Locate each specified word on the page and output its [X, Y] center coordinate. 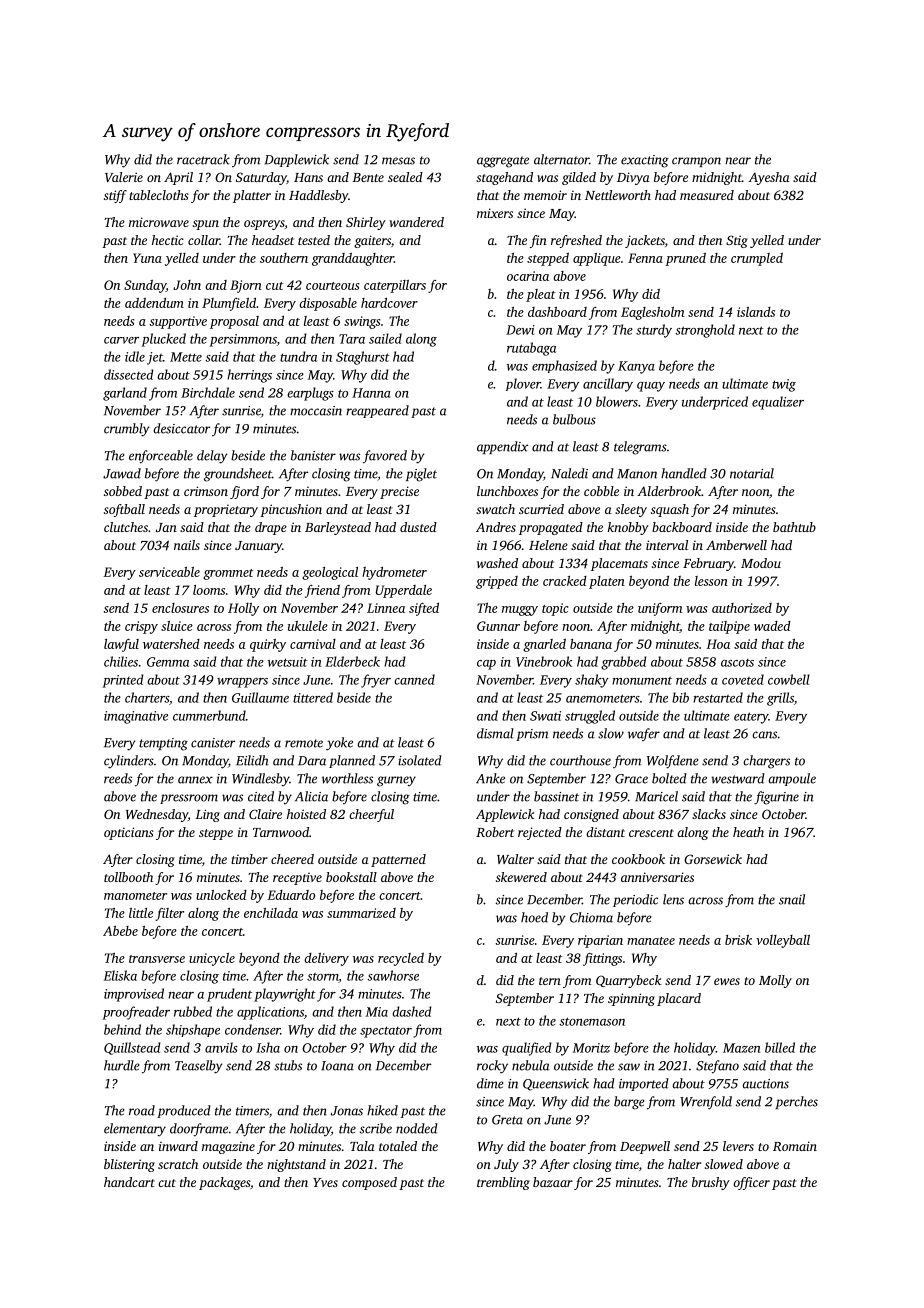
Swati [545, 716]
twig [784, 385]
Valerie [124, 177]
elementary [135, 1130]
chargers [766, 762]
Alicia [311, 796]
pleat [541, 295]
